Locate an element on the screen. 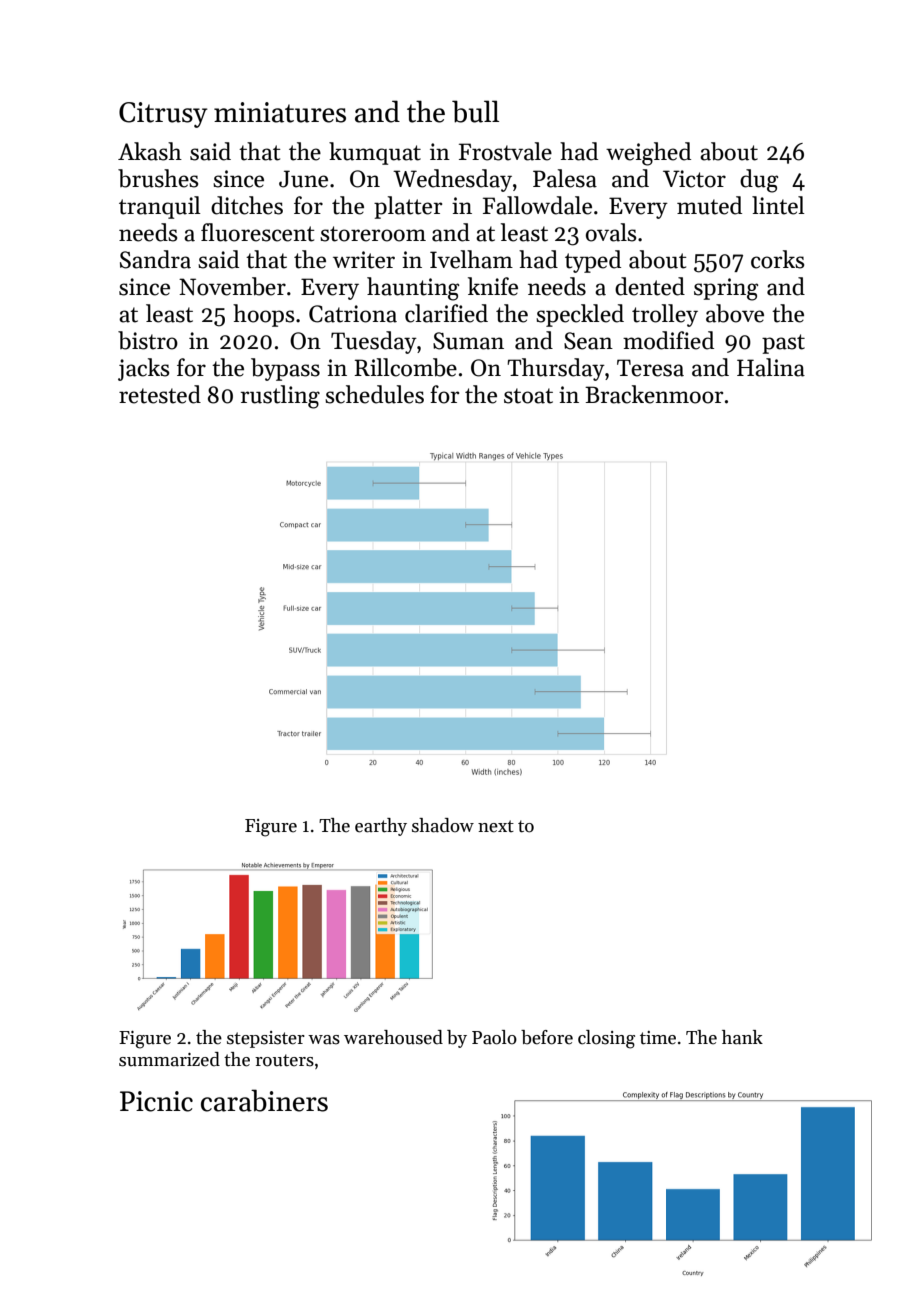 The image size is (924, 1311). schedules is located at coordinates (374, 394).
